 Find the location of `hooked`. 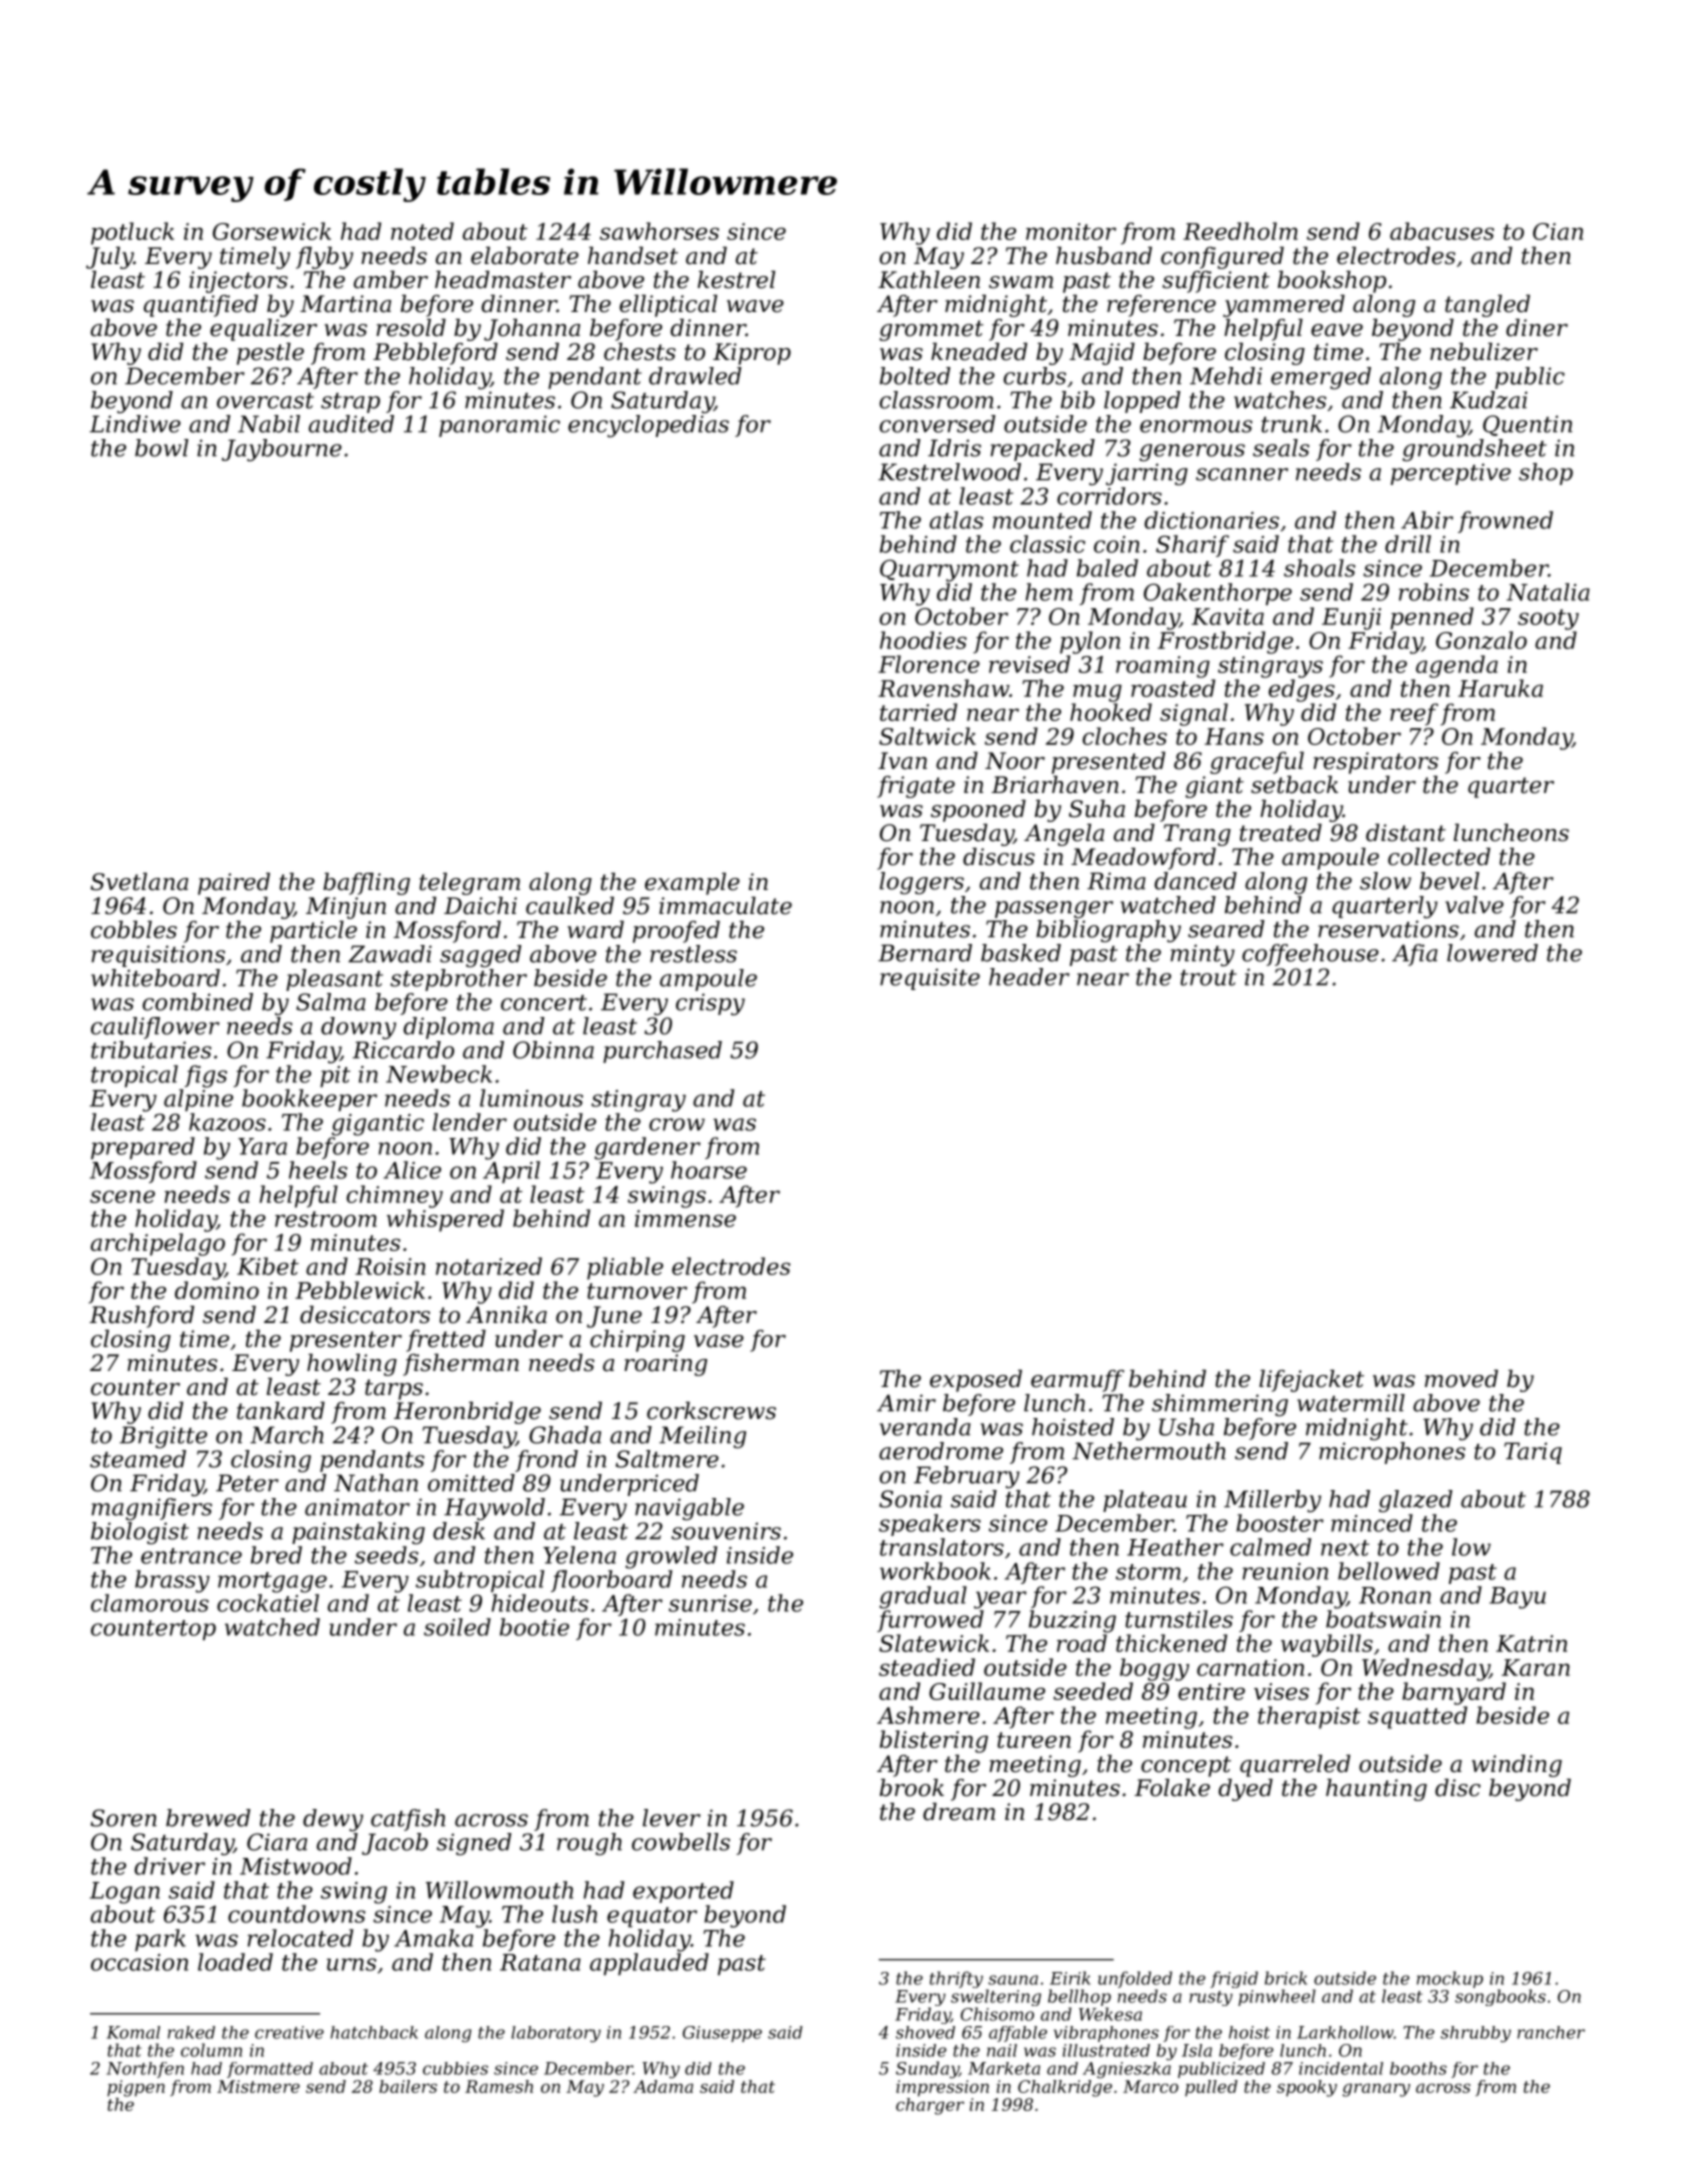

hooked is located at coordinates (1111, 712).
